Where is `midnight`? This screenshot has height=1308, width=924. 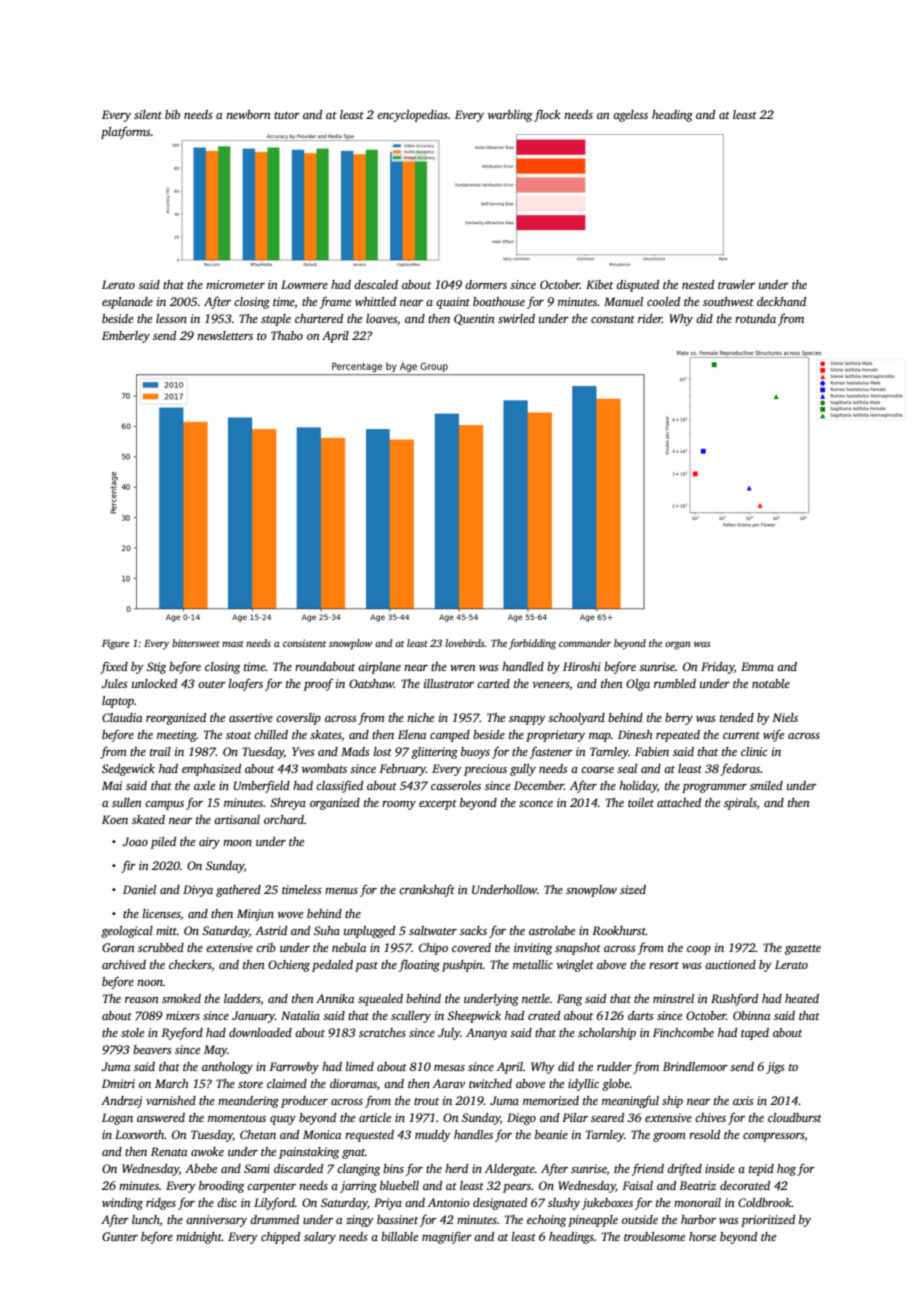
midnight is located at coordinates (199, 1238).
